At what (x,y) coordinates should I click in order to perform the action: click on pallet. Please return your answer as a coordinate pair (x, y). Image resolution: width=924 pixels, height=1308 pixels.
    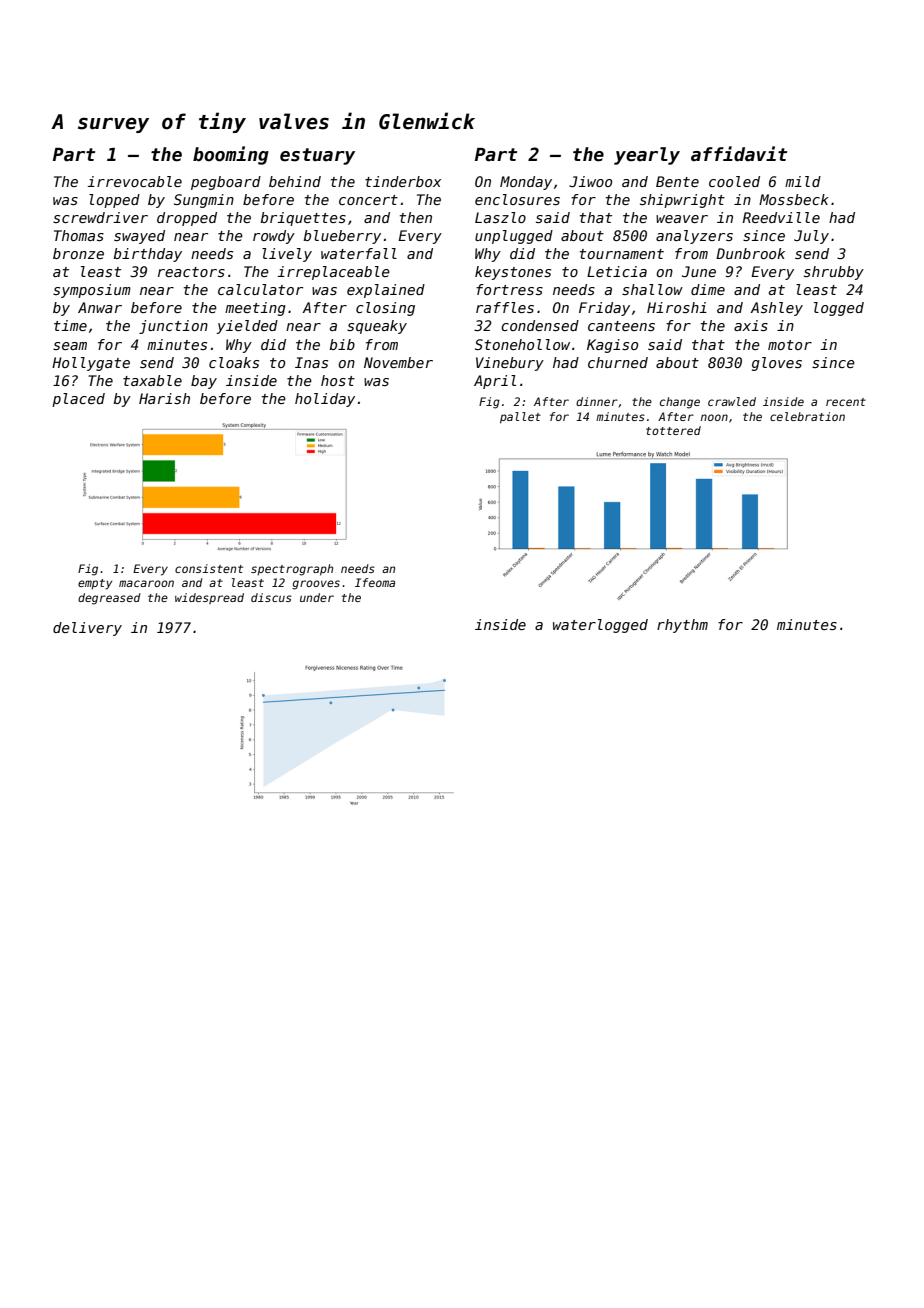
    Looking at the image, I should click on (520, 418).
